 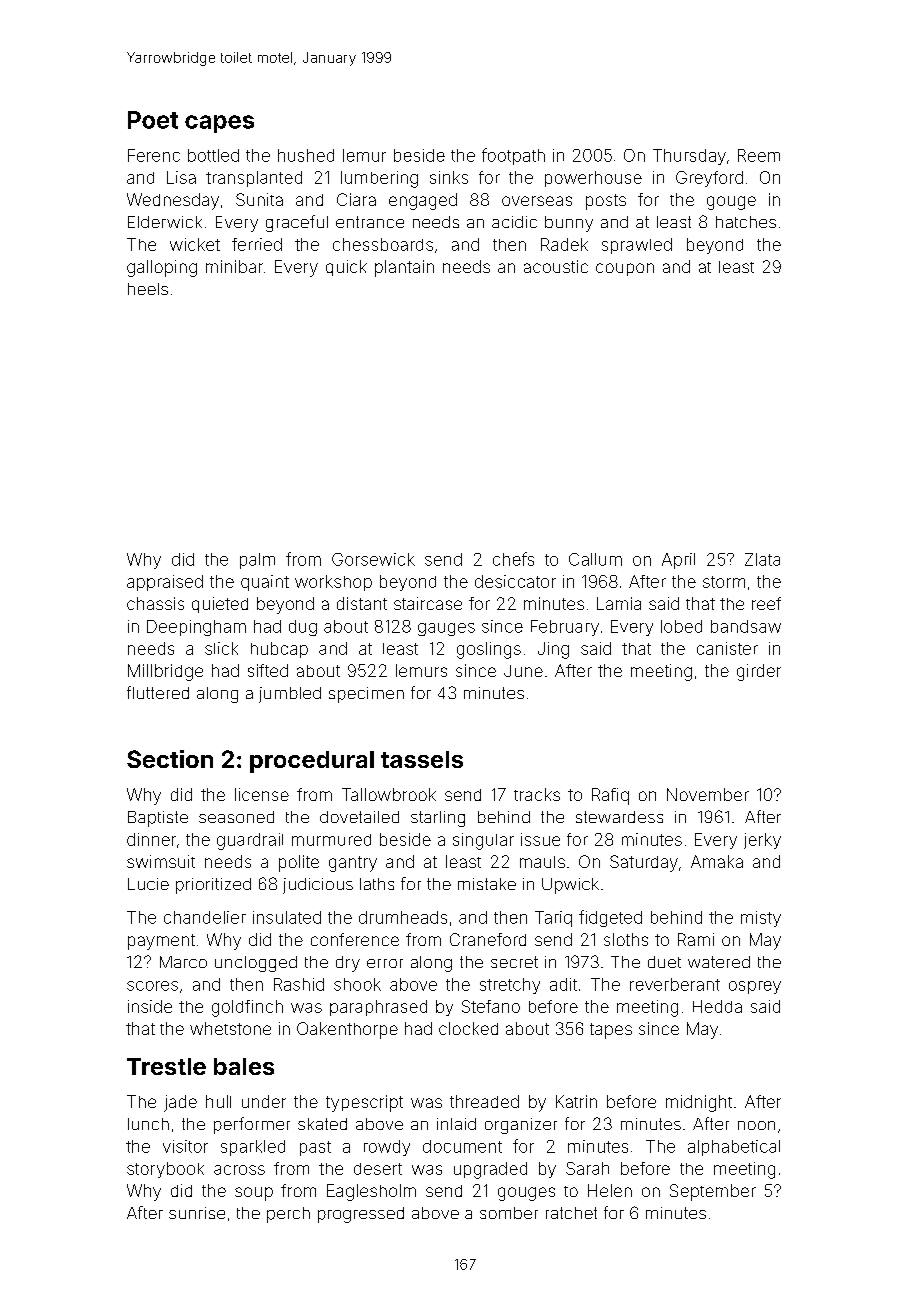 What do you see at coordinates (696, 939) in the page?
I see `Rami` at bounding box center [696, 939].
